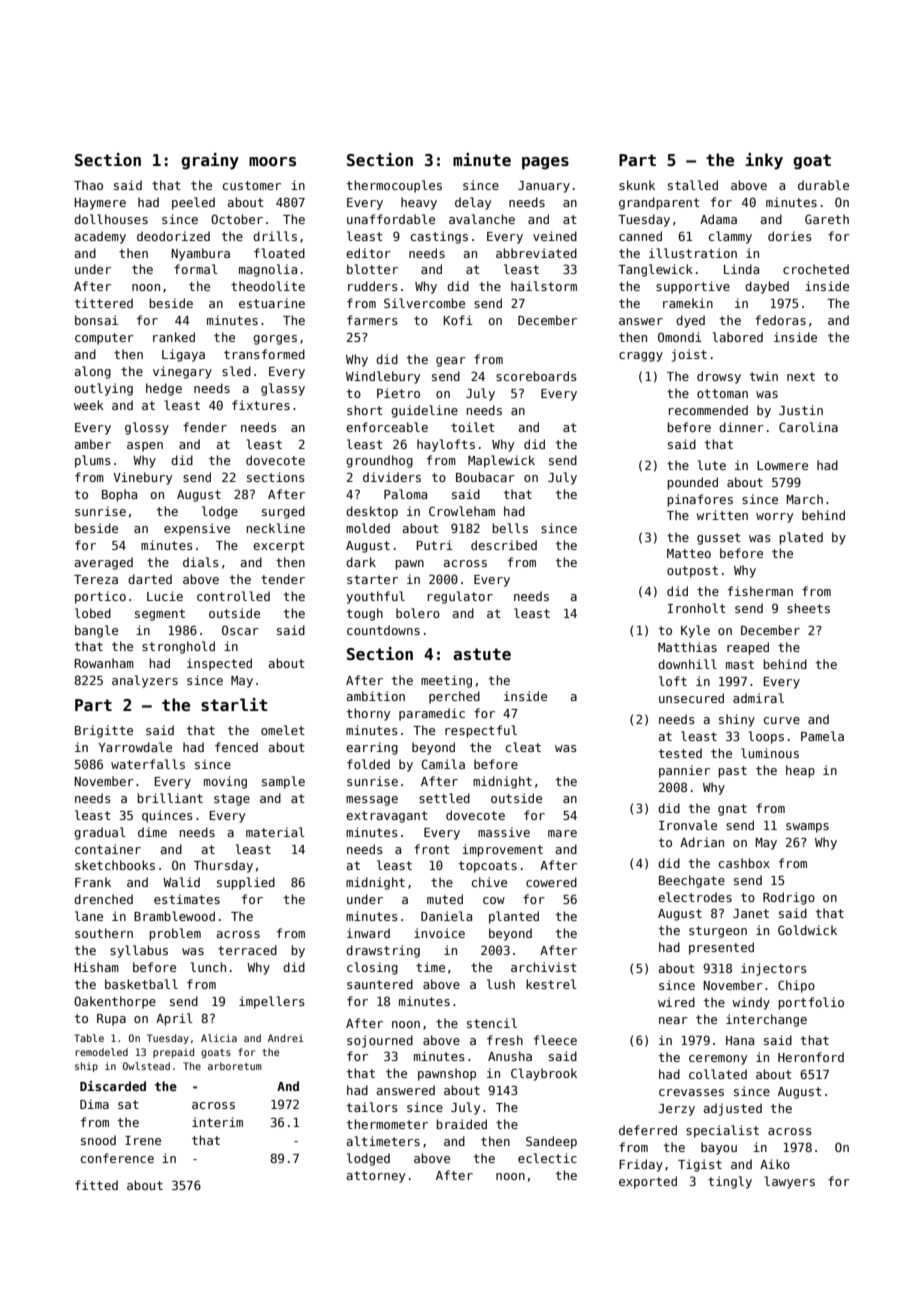 This image has width=924, height=1308. I want to click on Thao, so click(88, 185).
